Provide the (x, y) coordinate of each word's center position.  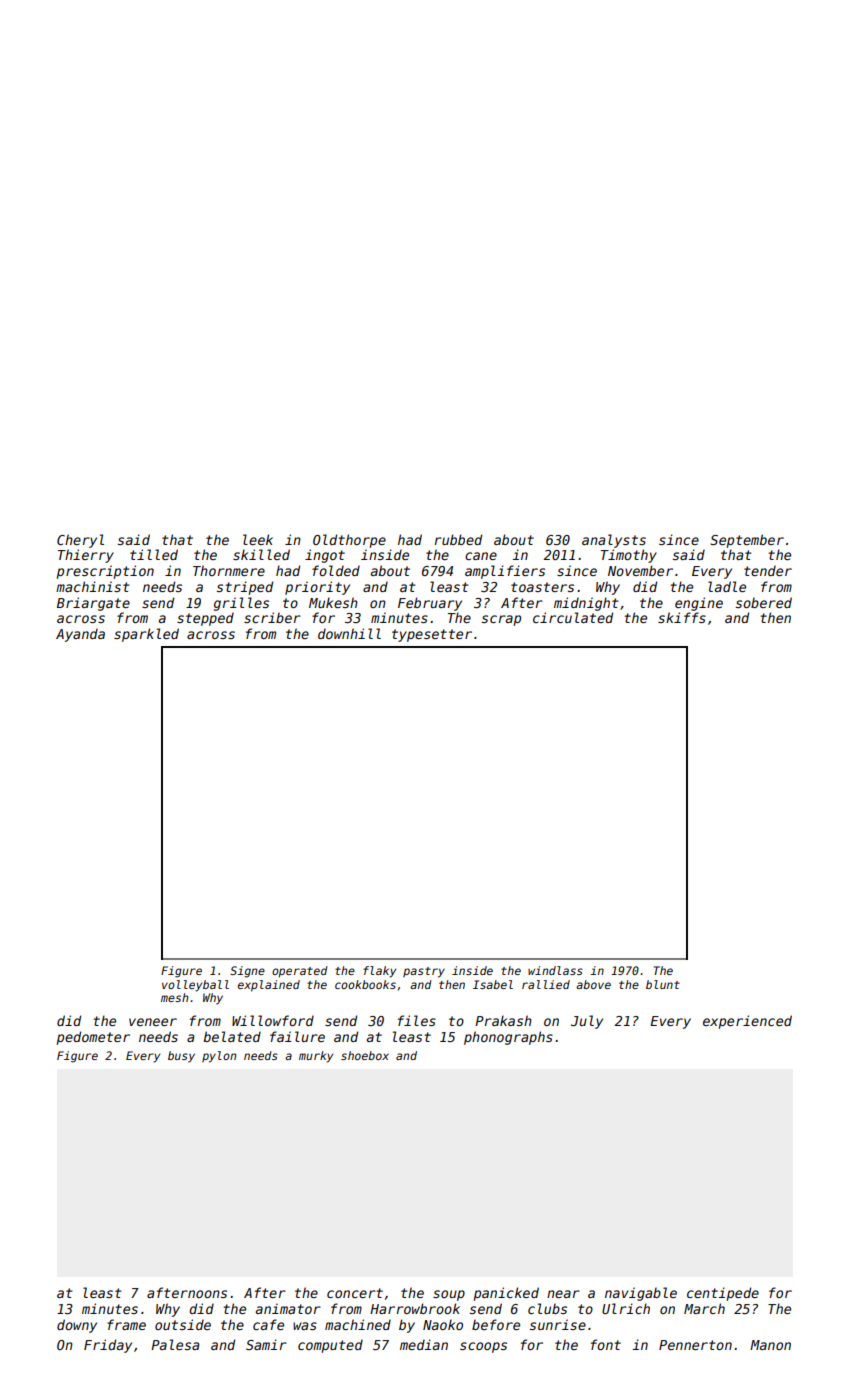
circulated (573, 617)
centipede (723, 1294)
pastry (424, 972)
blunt (663, 984)
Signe (247, 972)
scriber (272, 617)
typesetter (432, 635)
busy (181, 1057)
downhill (349, 633)
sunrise (558, 1324)
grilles (241, 604)
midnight (586, 604)
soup (449, 1295)
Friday (108, 1346)
